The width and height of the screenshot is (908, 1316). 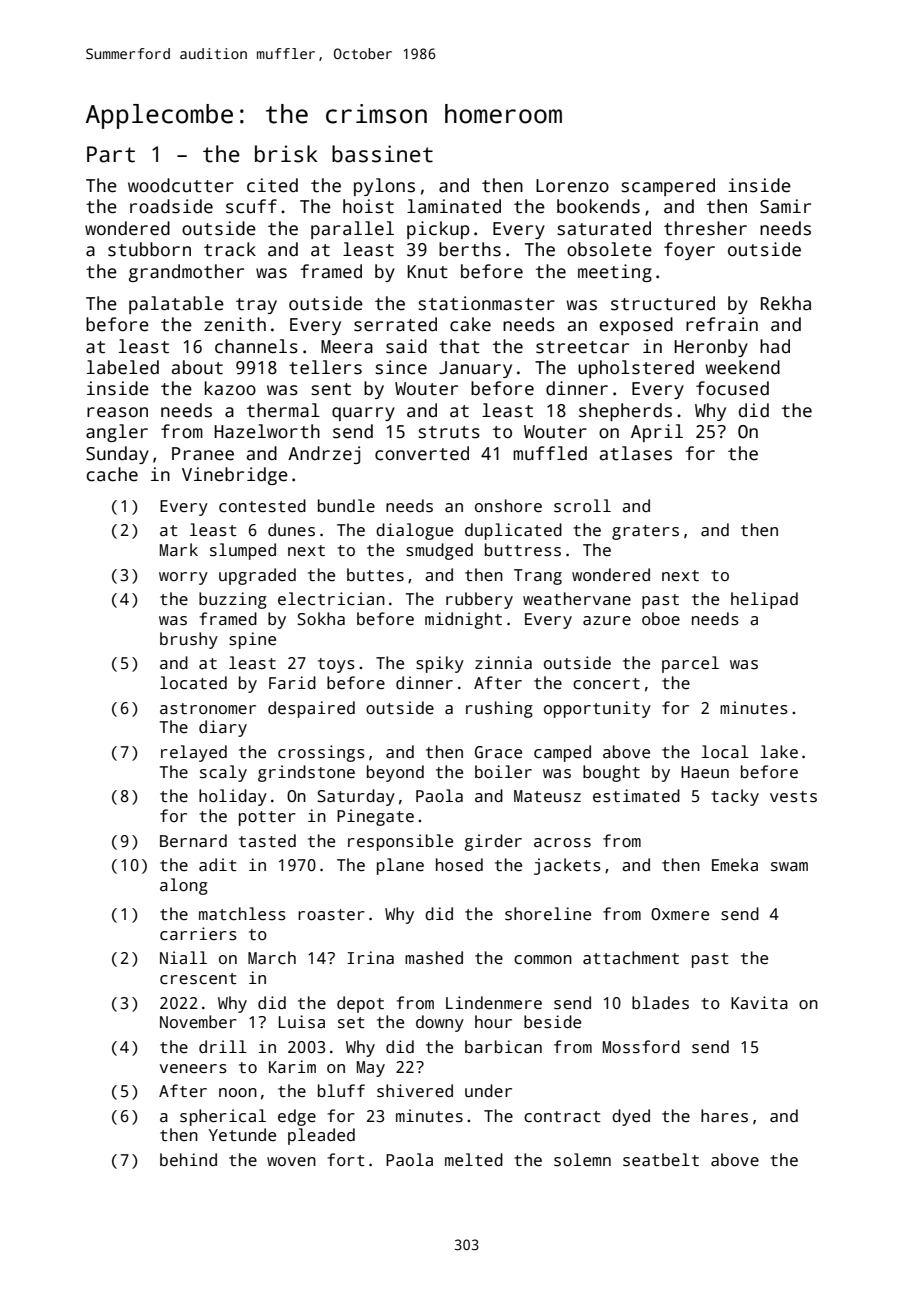 What do you see at coordinates (582, 347) in the screenshot?
I see `streetcar` at bounding box center [582, 347].
